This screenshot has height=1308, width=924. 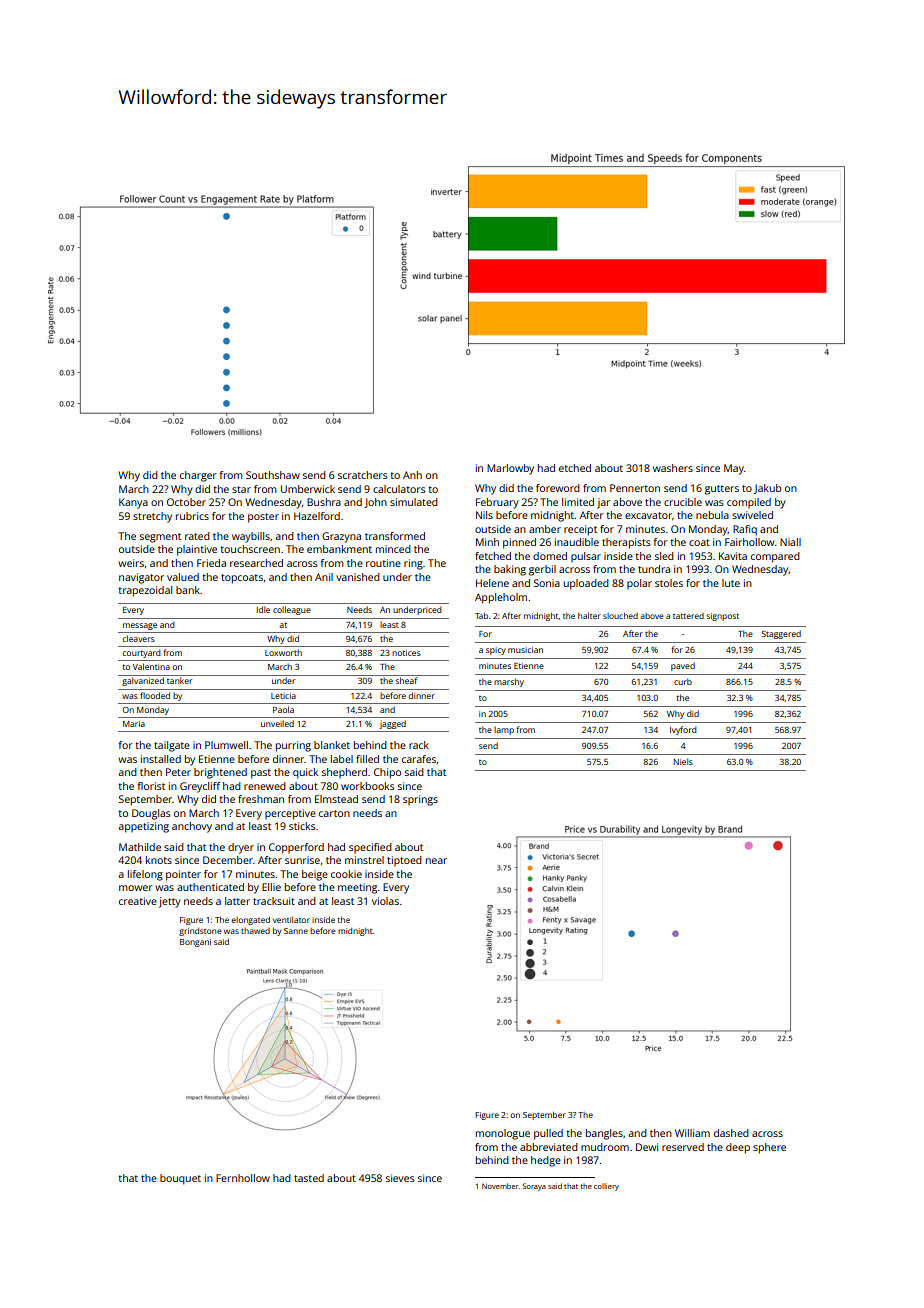 What do you see at coordinates (358, 577) in the screenshot?
I see `vanished` at bounding box center [358, 577].
